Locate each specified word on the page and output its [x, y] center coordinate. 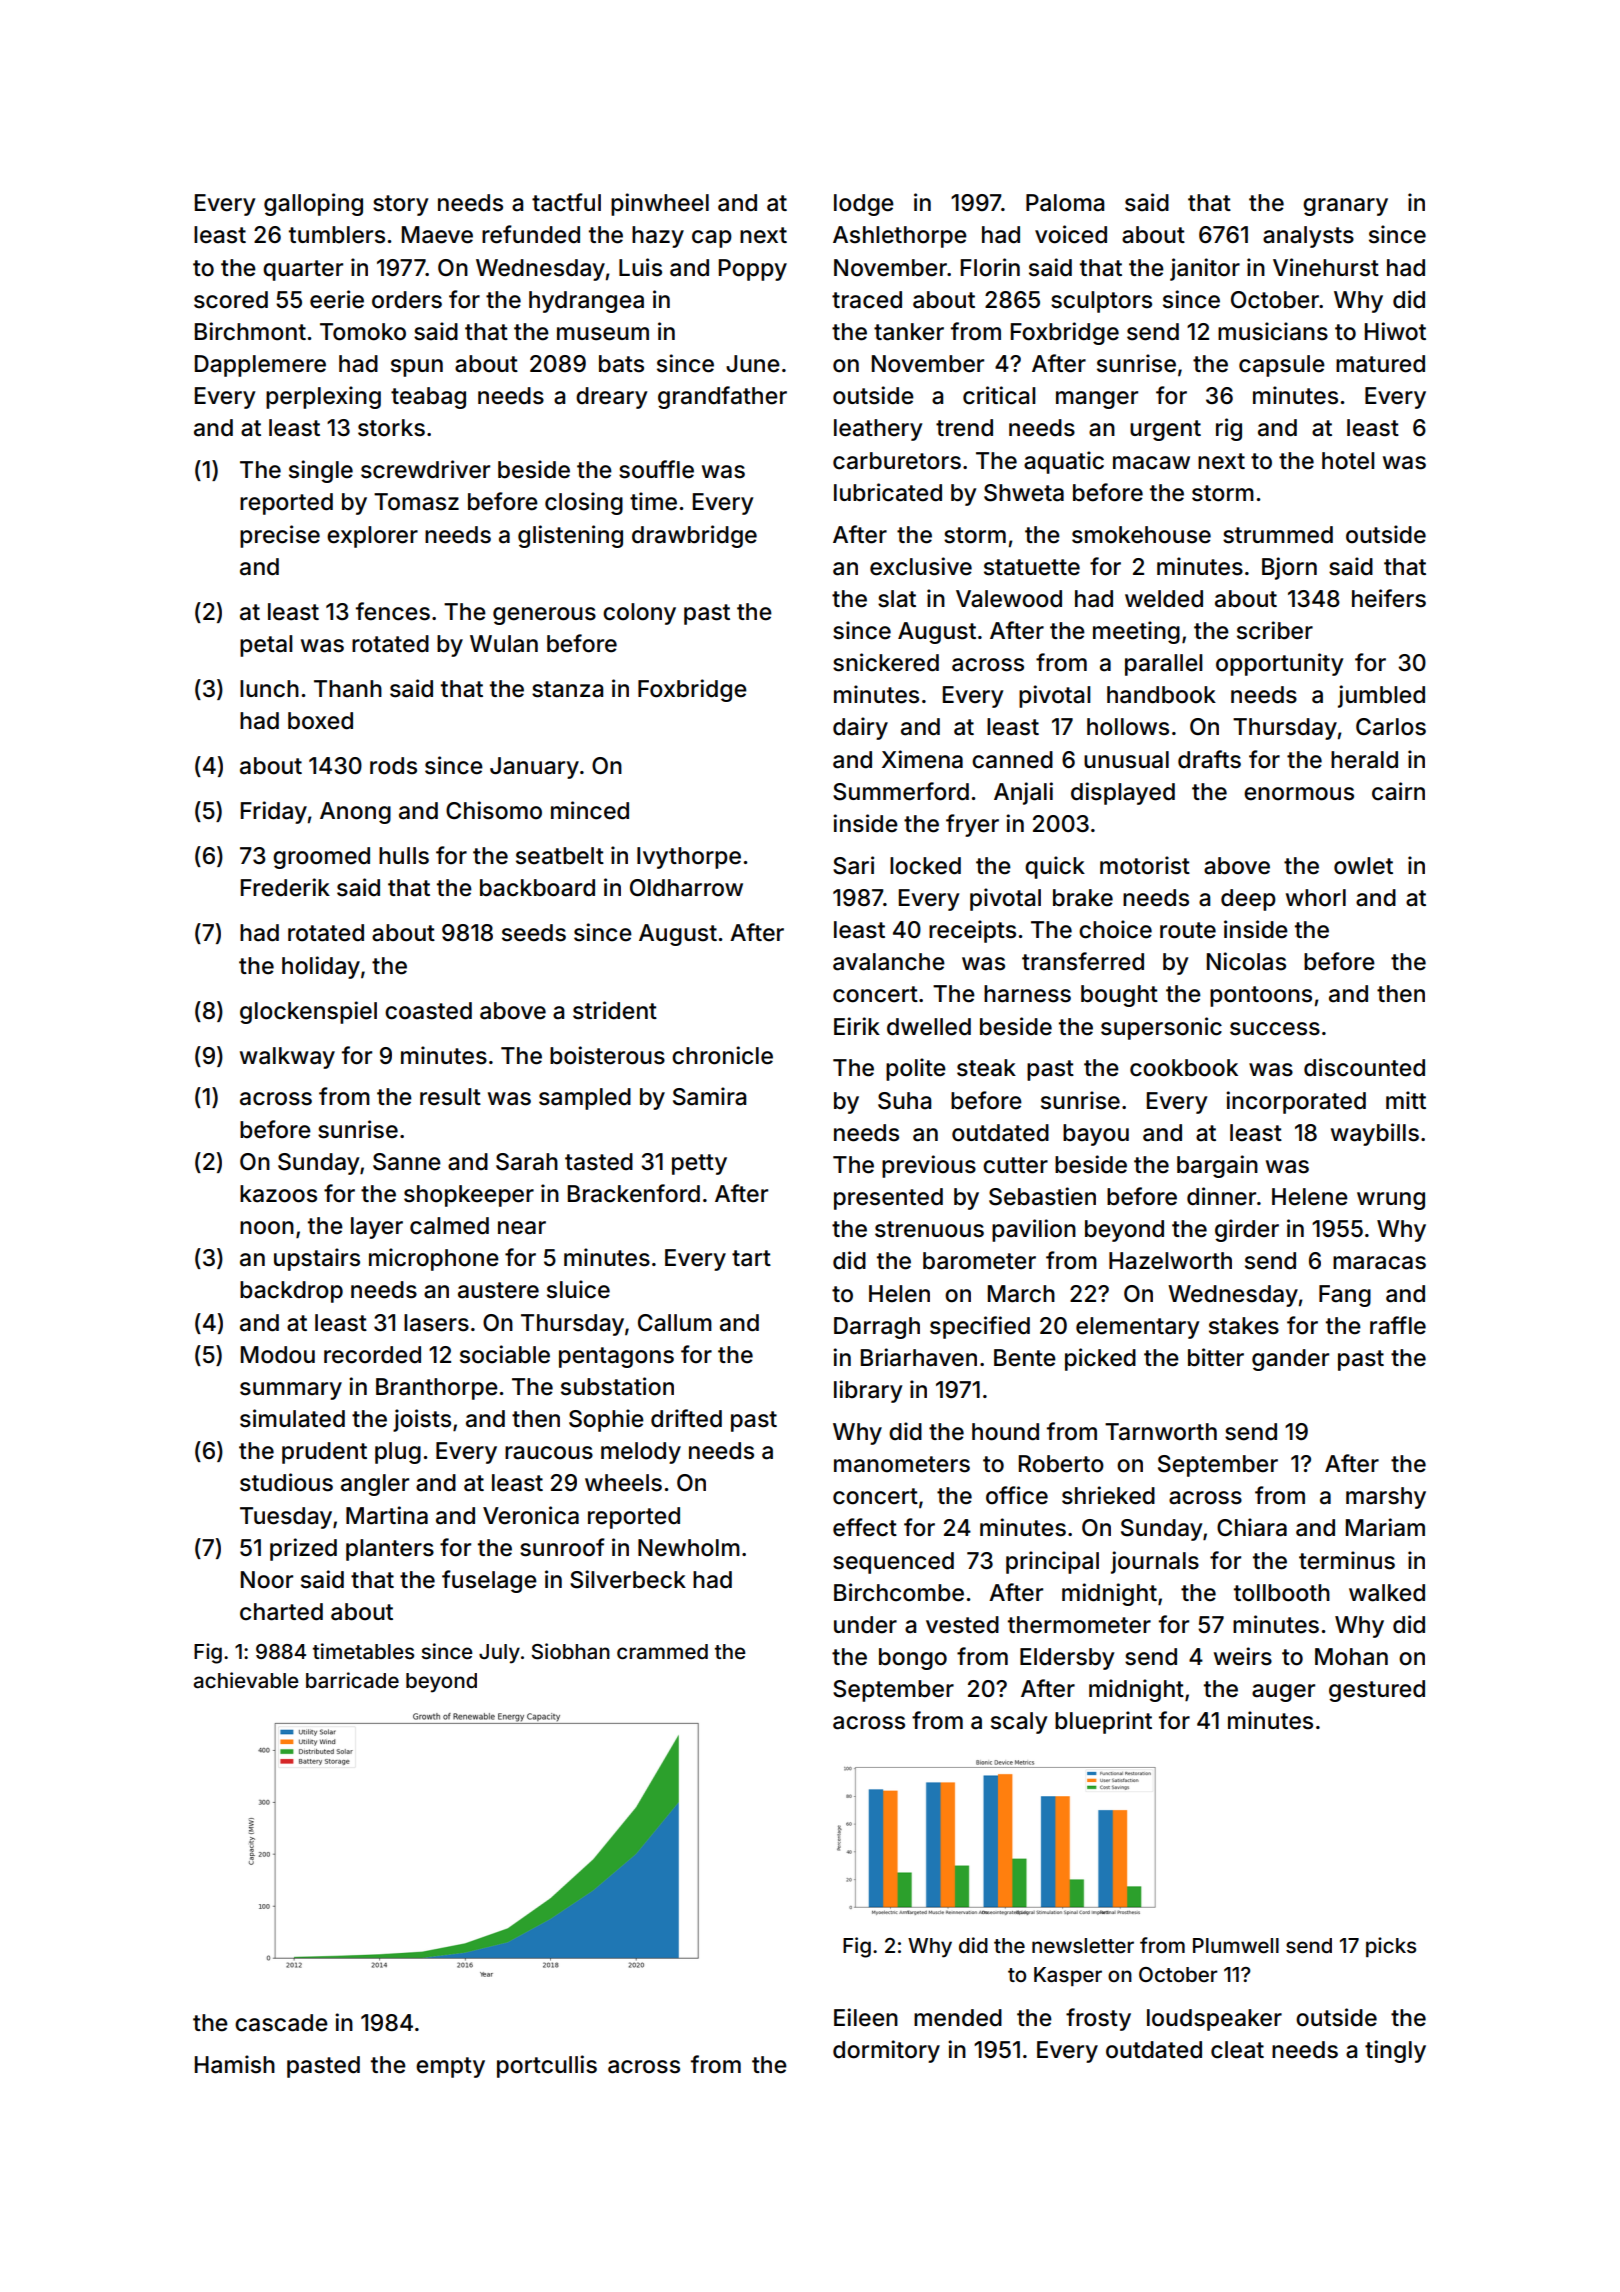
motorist [1145, 865]
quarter [303, 270]
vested [962, 1625]
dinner [1221, 1196]
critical [999, 395]
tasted [599, 1162]
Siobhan [570, 1651]
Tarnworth [1161, 1432]
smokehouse [1141, 535]
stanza [567, 689]
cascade [281, 2023]
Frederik [285, 887]
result [450, 1097]
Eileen [866, 2017]
